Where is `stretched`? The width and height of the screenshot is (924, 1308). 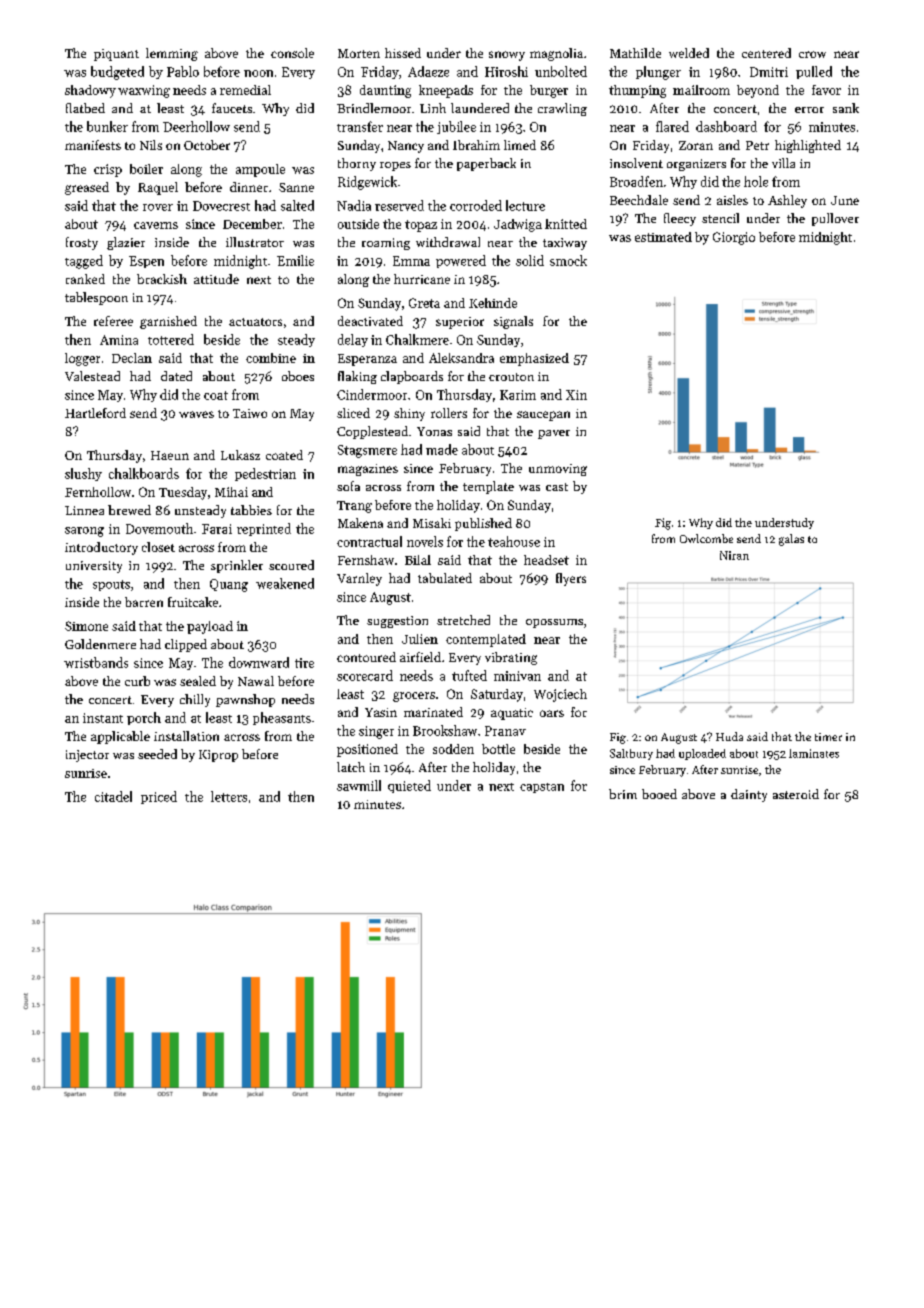
stretched is located at coordinates (463, 620).
